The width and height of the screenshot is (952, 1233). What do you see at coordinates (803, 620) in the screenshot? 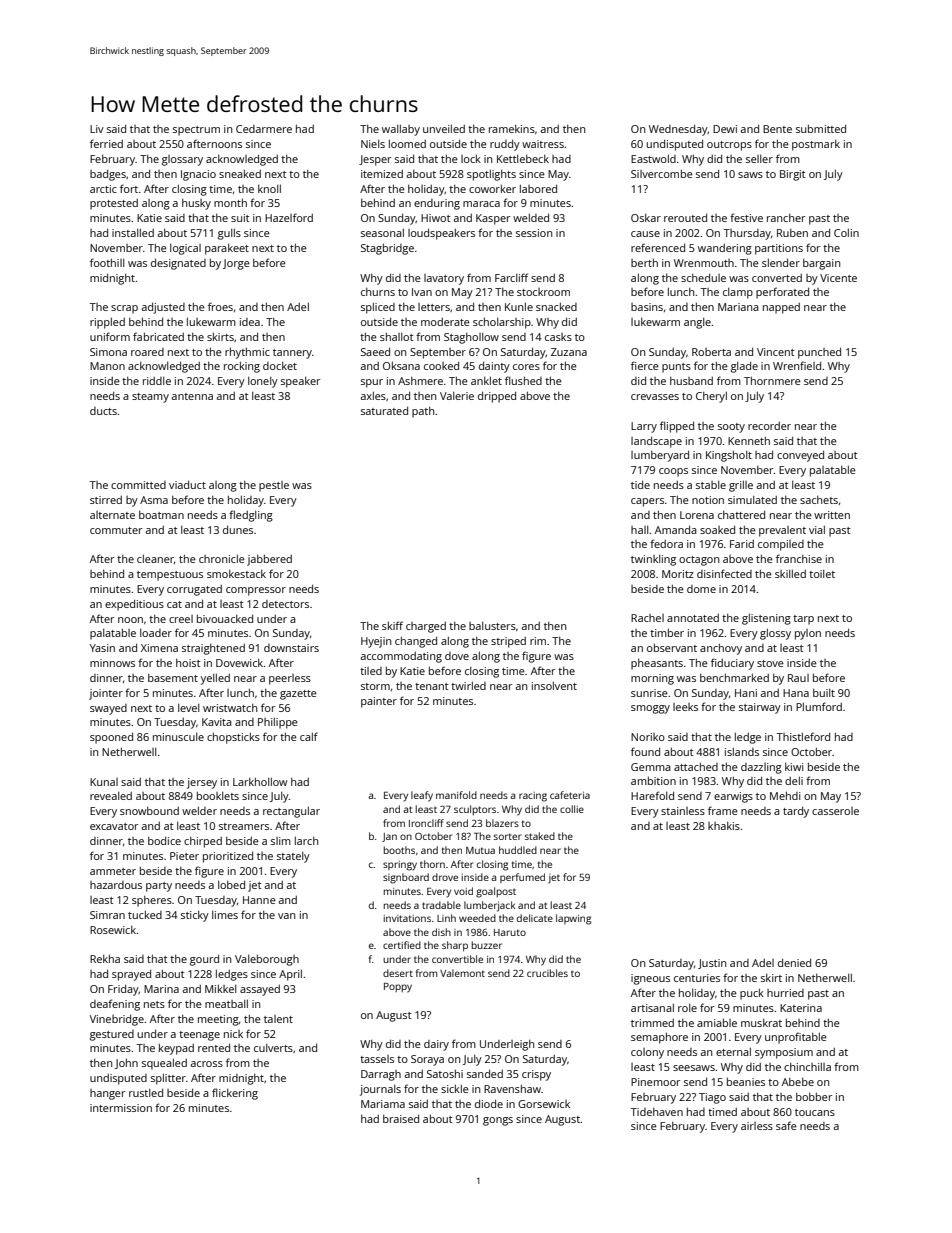
I see `tarp` at bounding box center [803, 620].
